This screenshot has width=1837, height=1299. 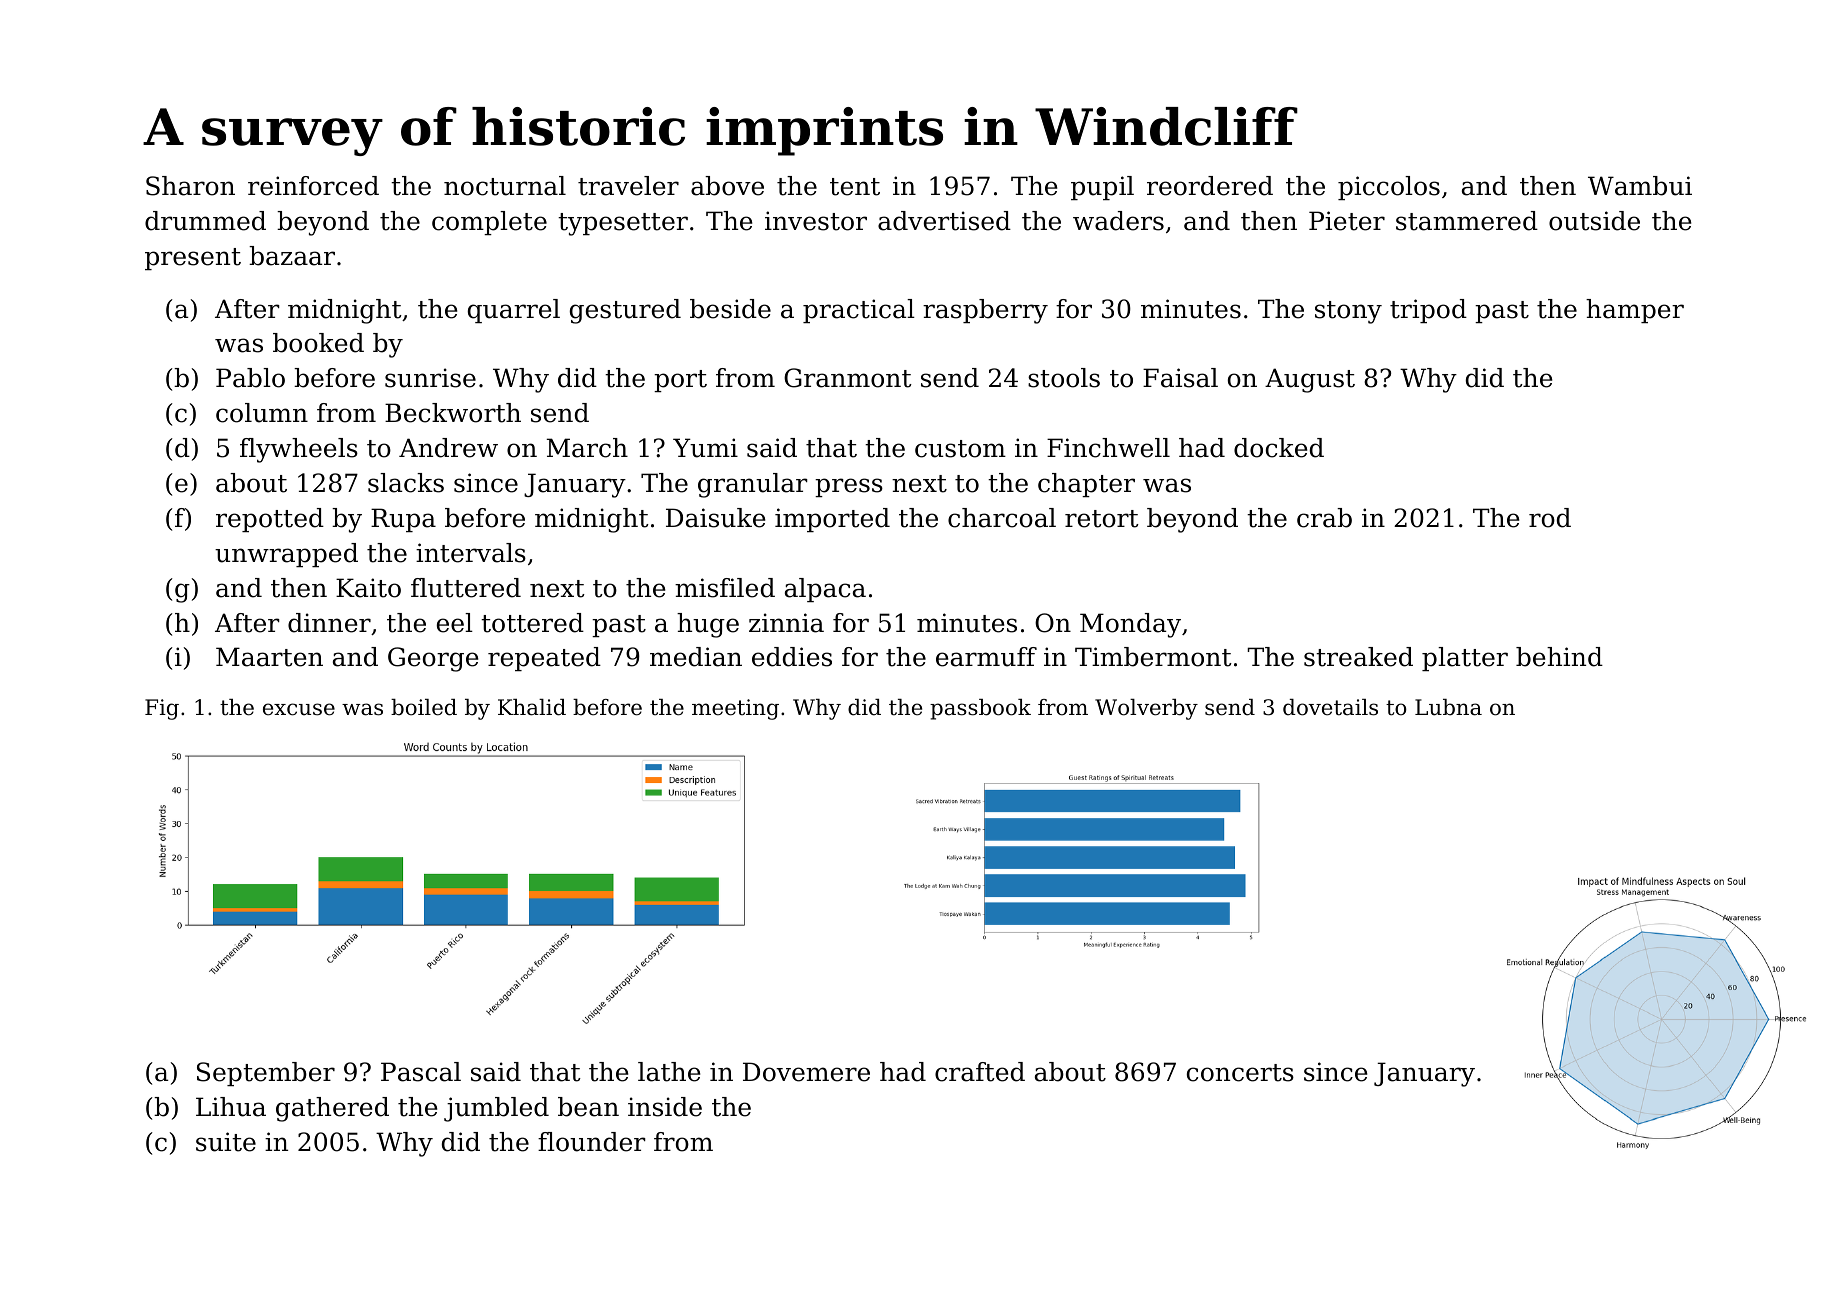 I want to click on behind, so click(x=1559, y=657).
